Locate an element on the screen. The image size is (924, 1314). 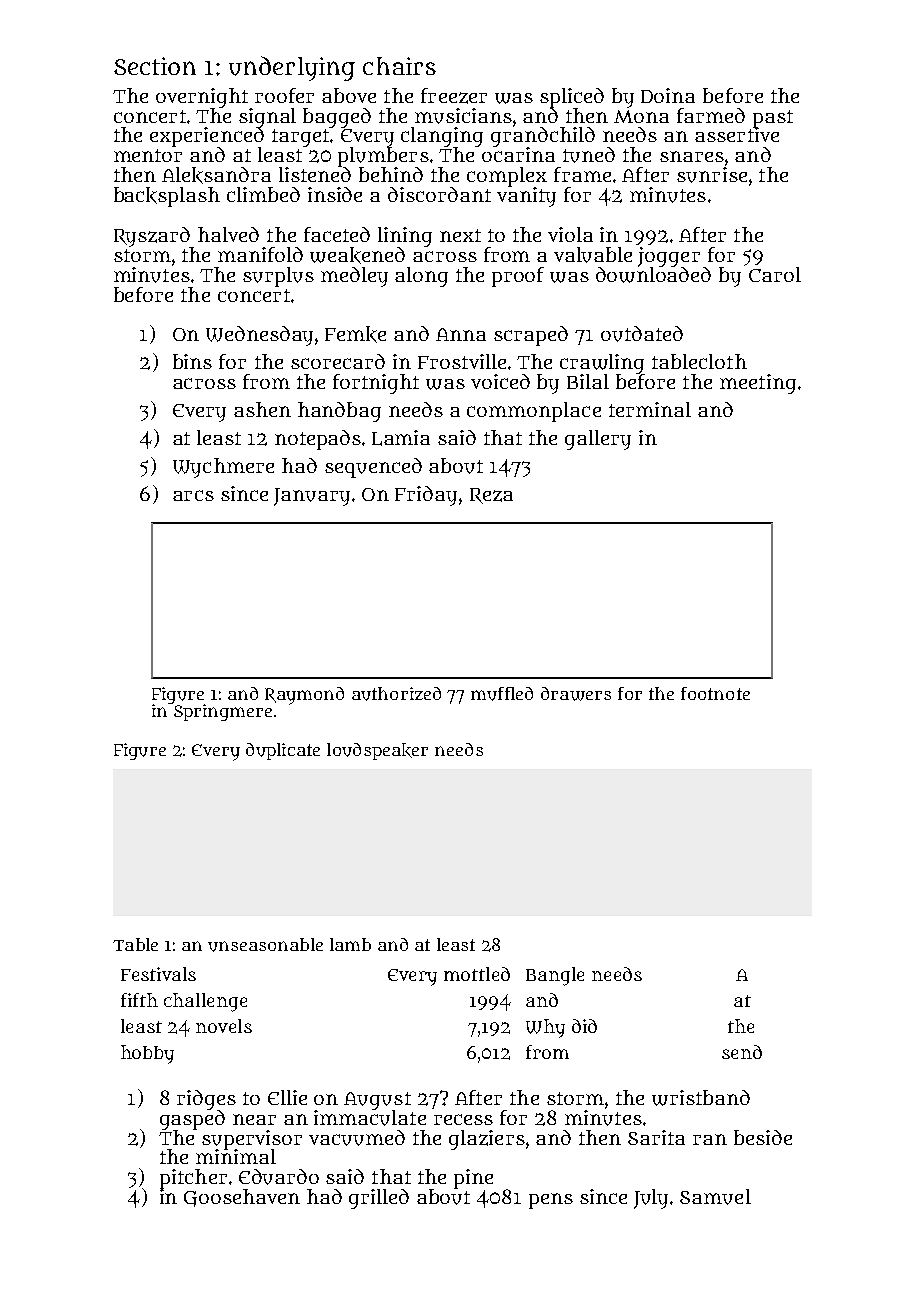
Goosehaven is located at coordinates (242, 1198).
